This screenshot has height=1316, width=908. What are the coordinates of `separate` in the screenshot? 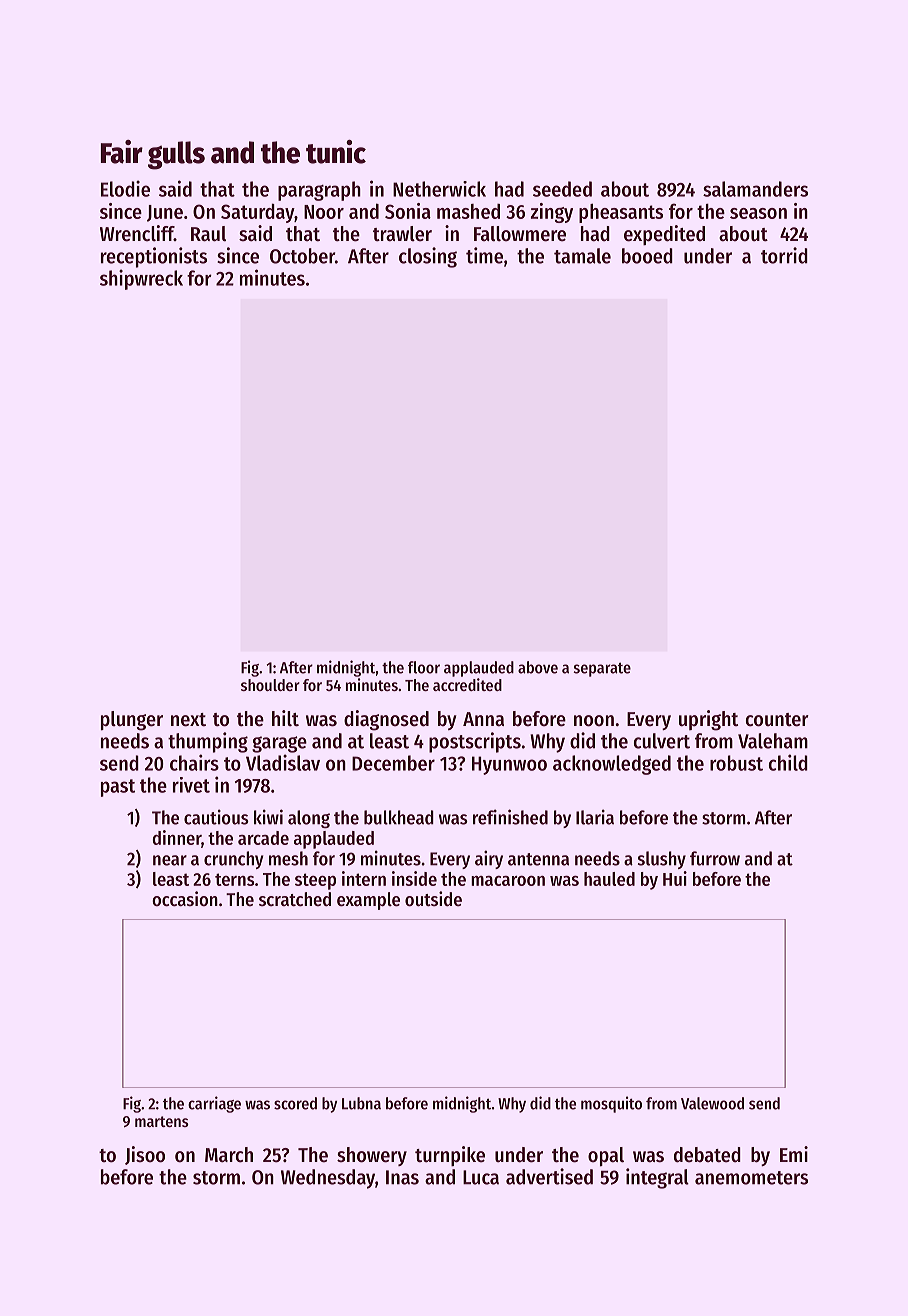 It's located at (602, 669).
